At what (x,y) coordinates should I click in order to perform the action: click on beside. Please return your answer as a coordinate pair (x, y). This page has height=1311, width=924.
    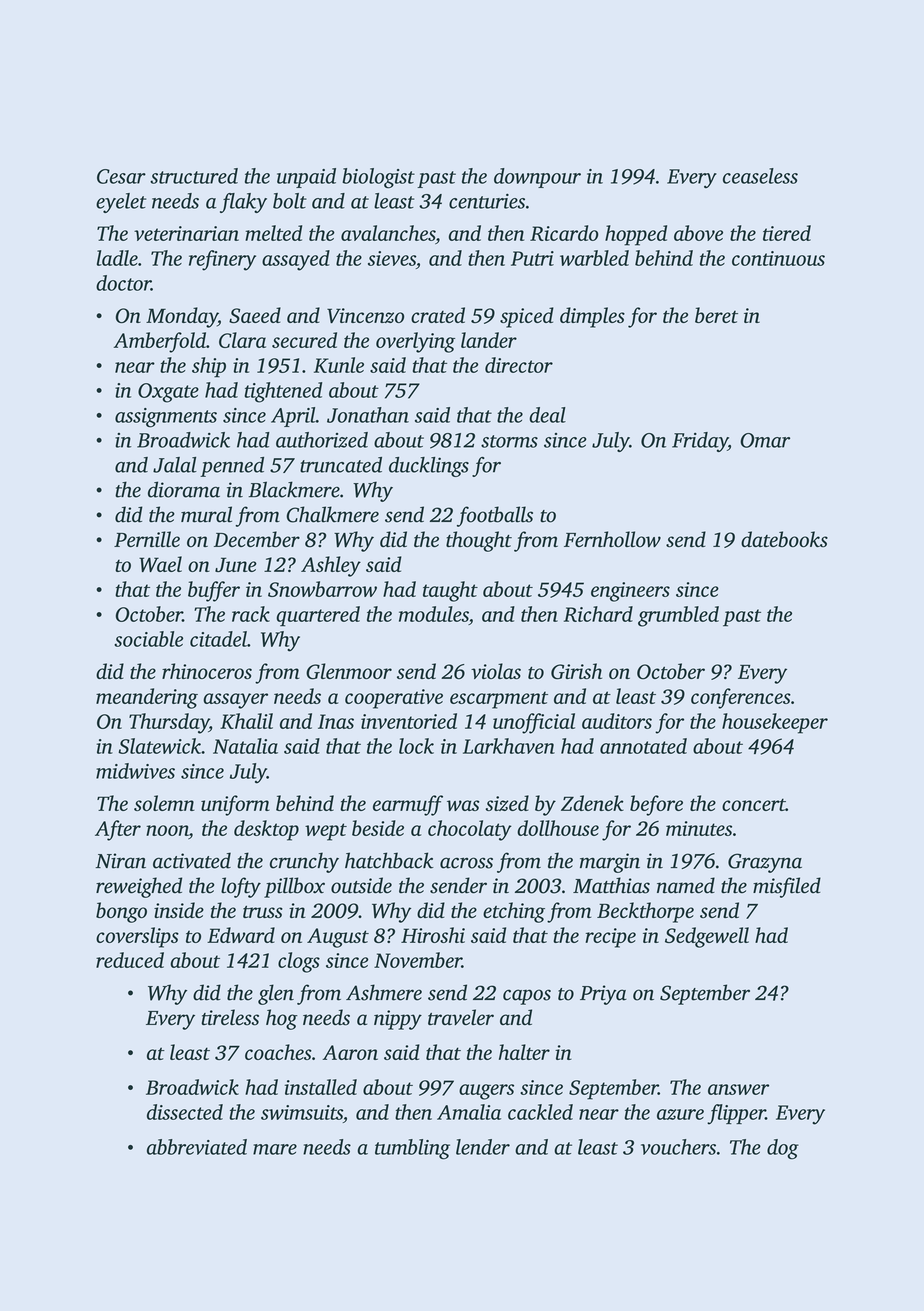
    Looking at the image, I should click on (378, 828).
